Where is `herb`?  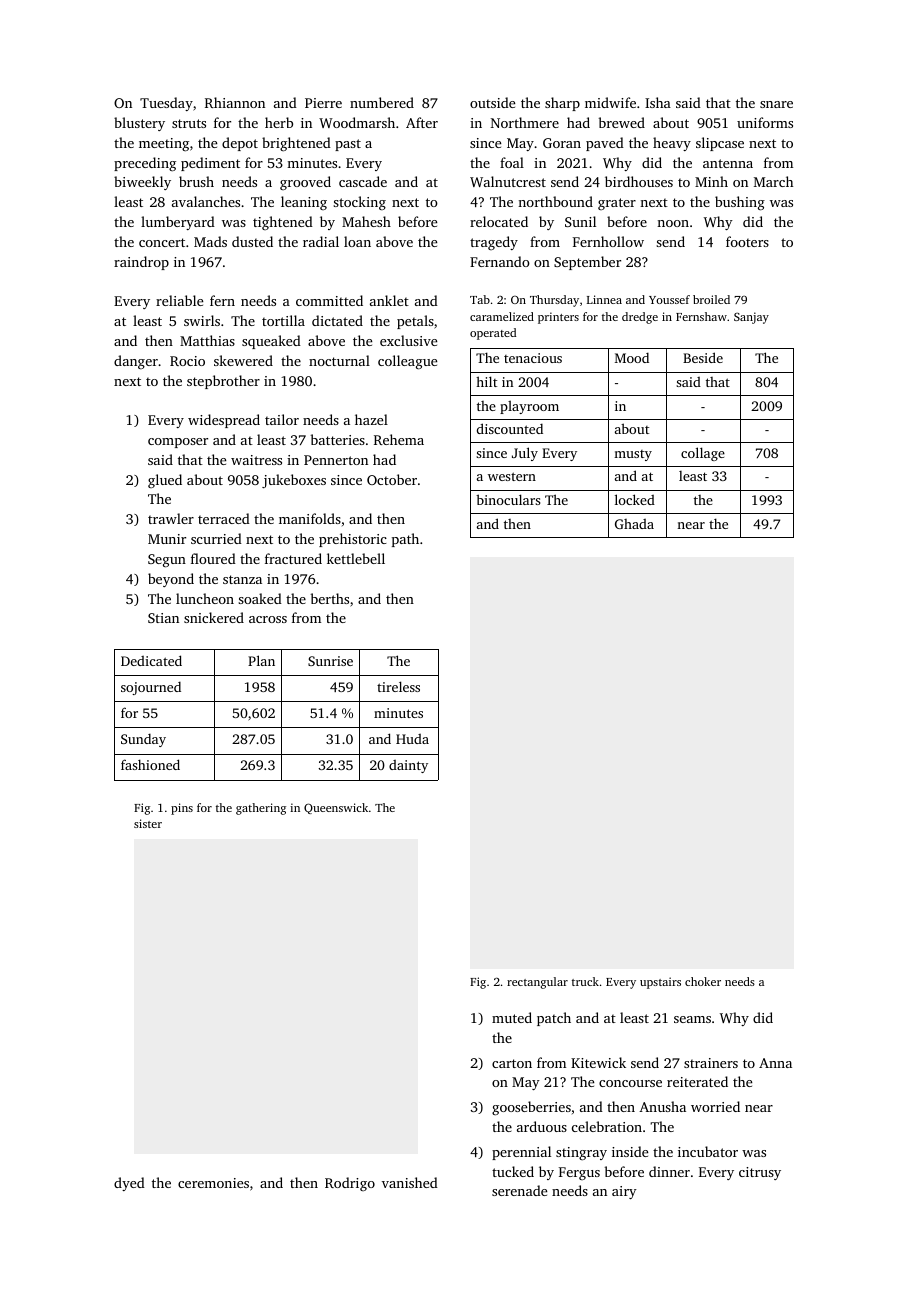
herb is located at coordinates (279, 122).
